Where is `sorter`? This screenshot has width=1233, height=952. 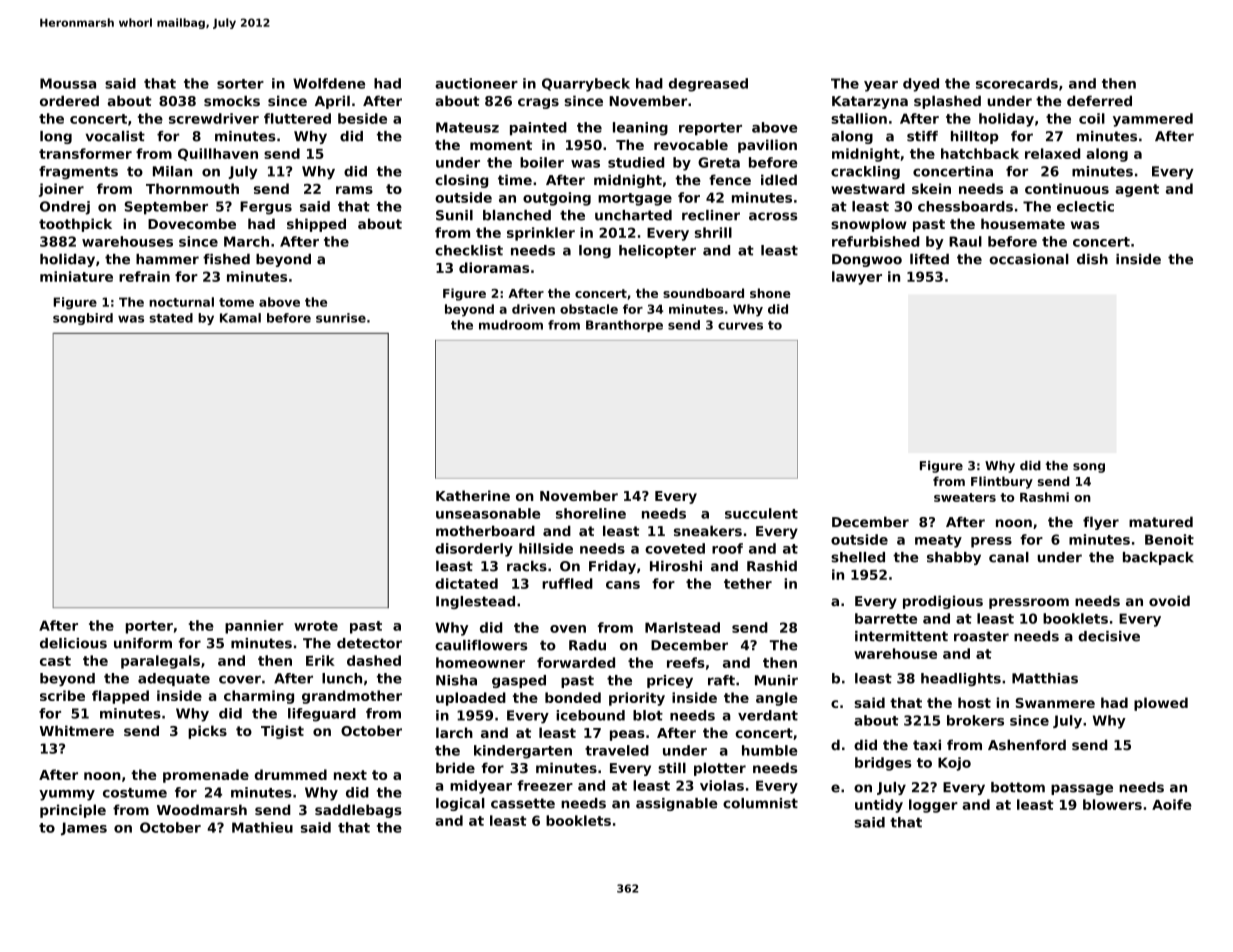
sorter is located at coordinates (240, 84).
